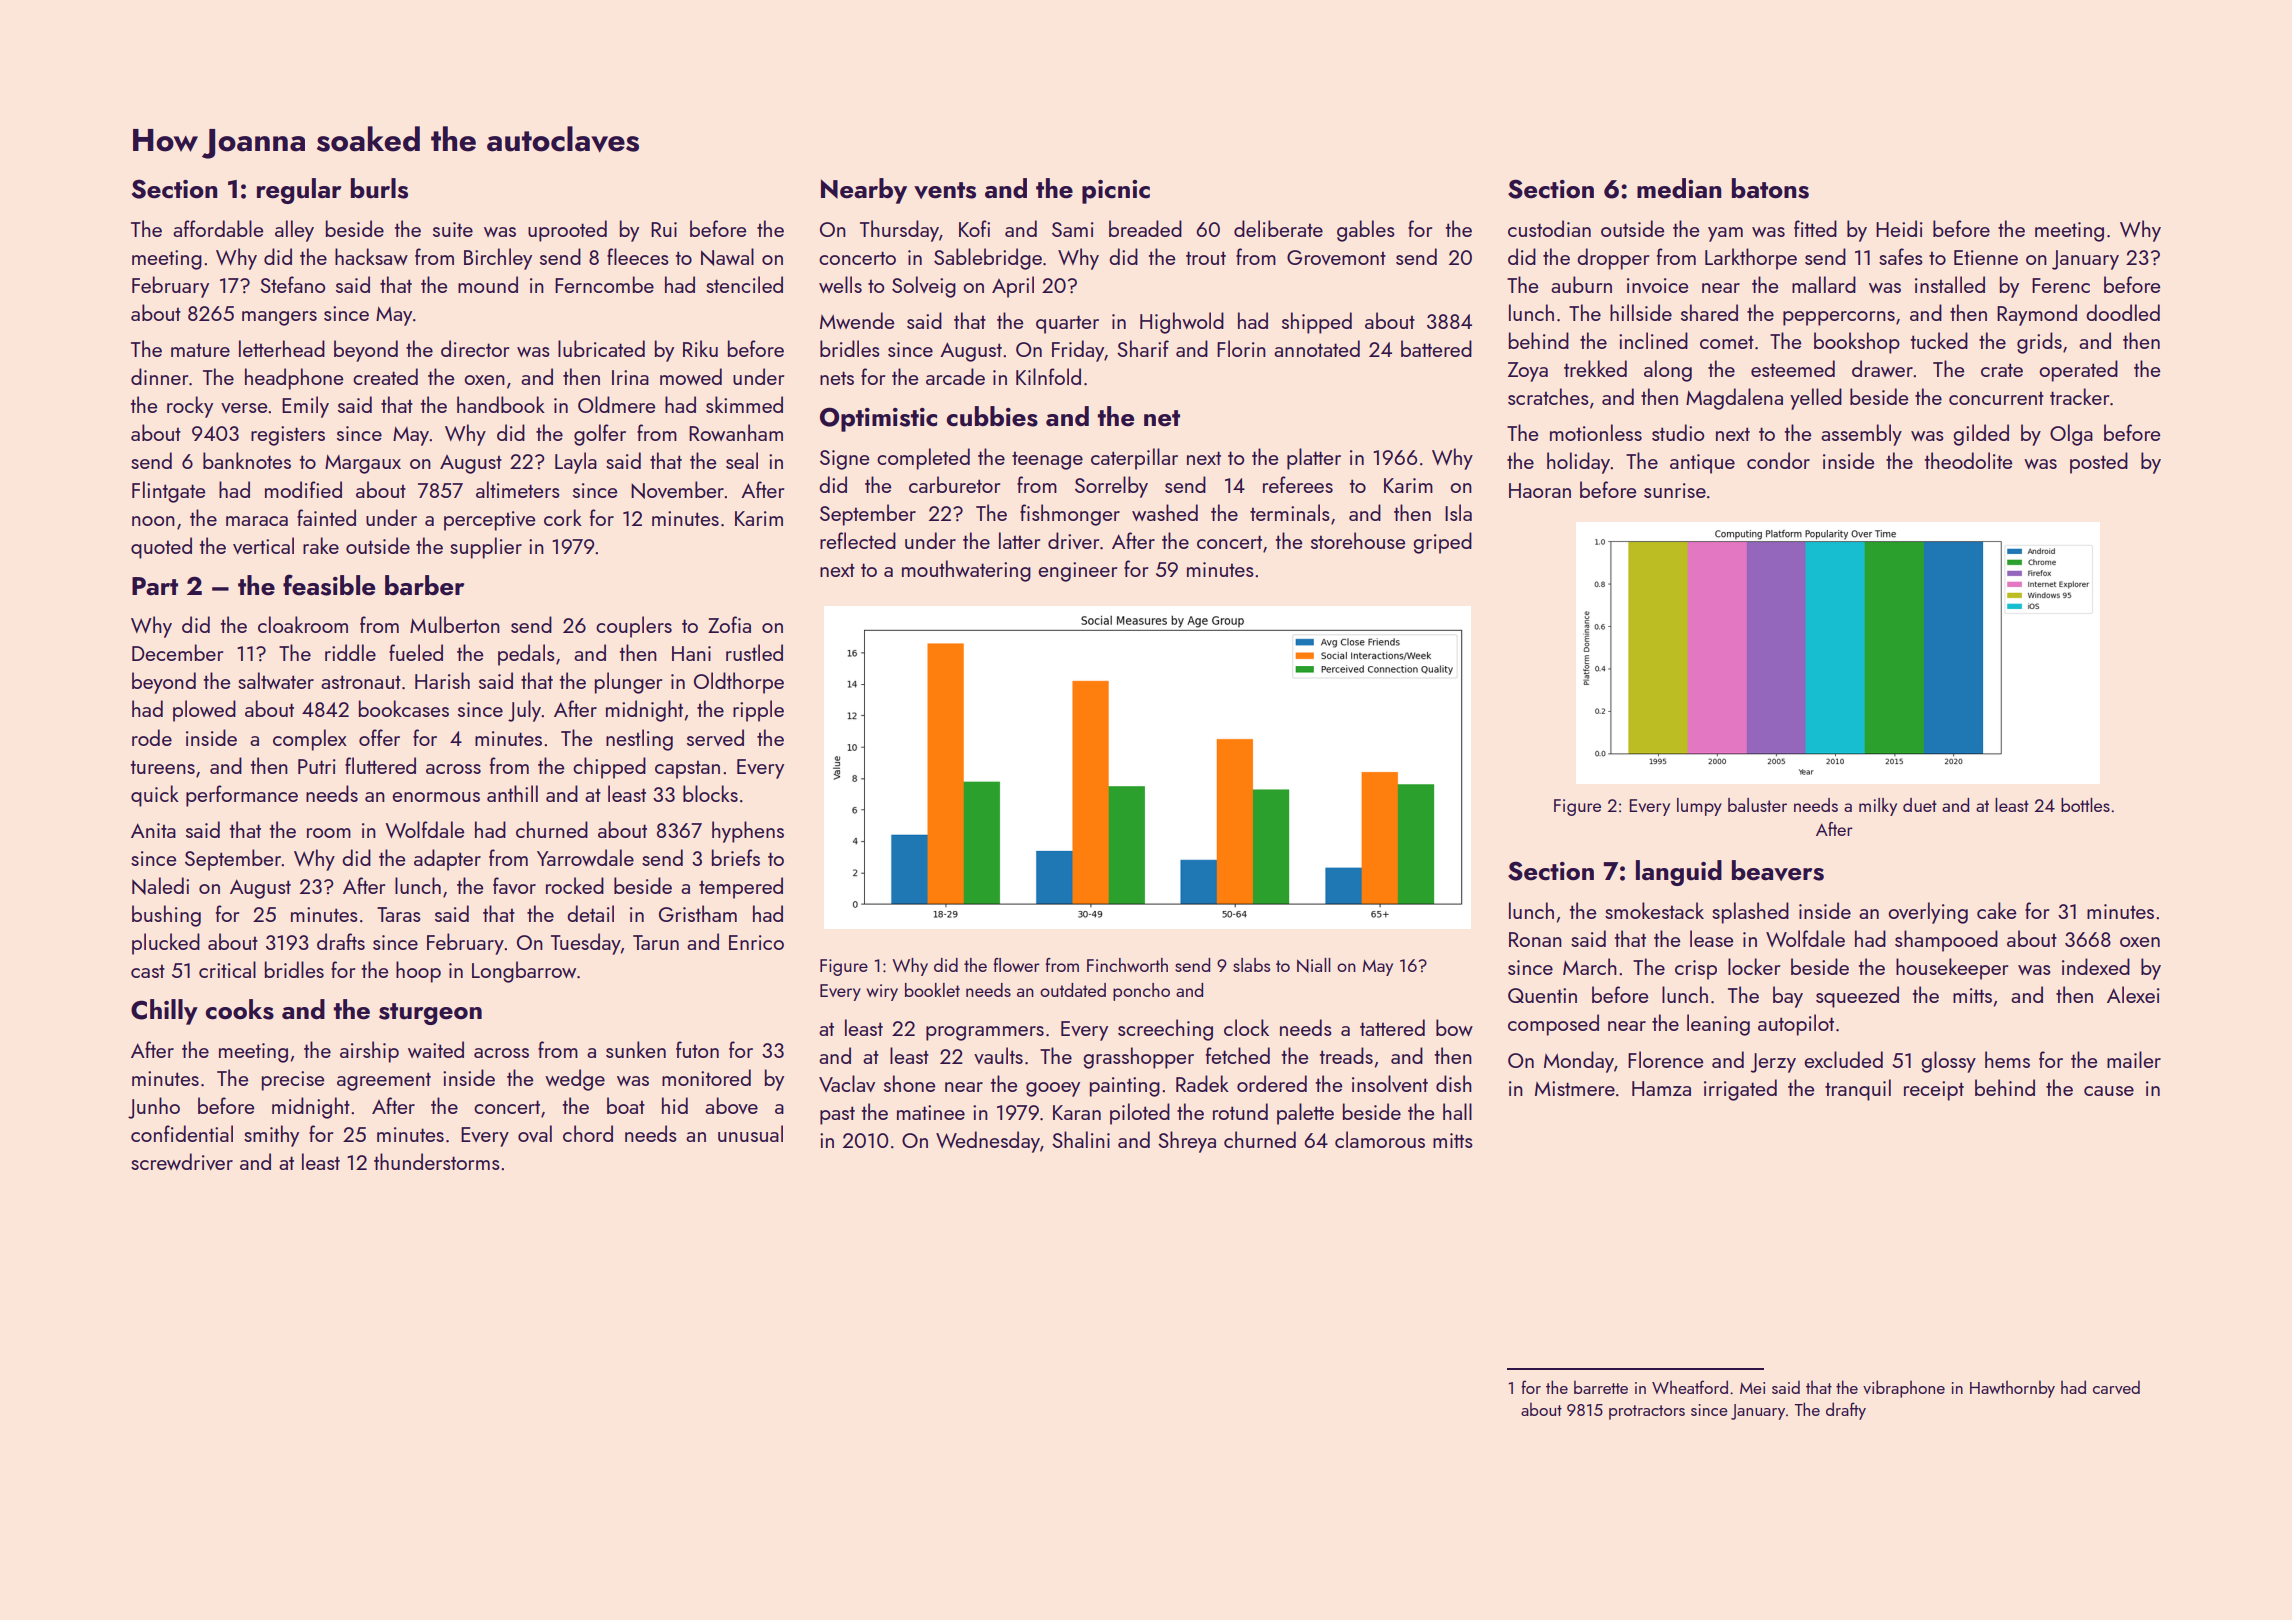 Image resolution: width=2292 pixels, height=1620 pixels. Describe the element at coordinates (182, 1133) in the screenshot. I see `confidential` at that location.
